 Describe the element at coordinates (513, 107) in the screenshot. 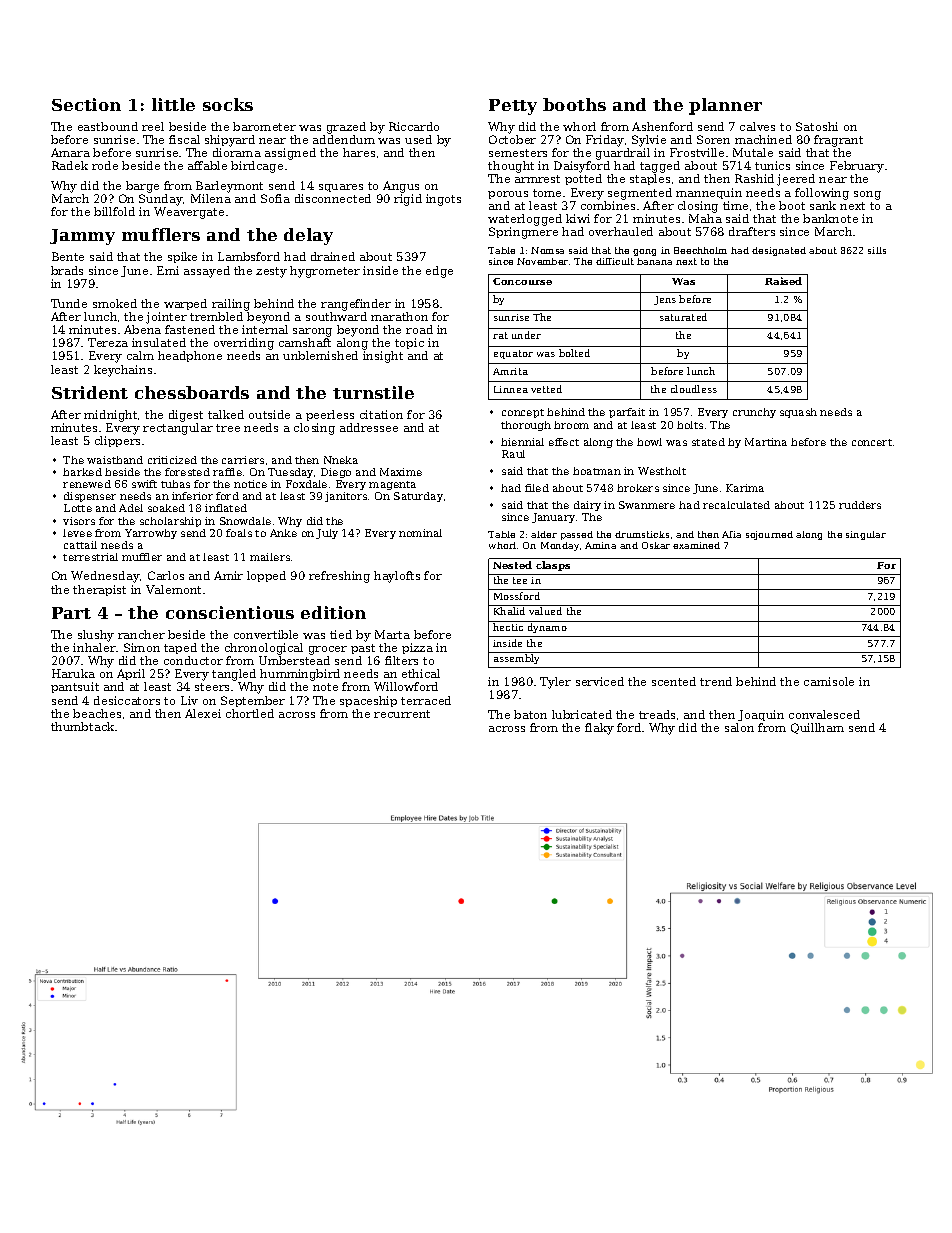

I see `Petty` at that location.
